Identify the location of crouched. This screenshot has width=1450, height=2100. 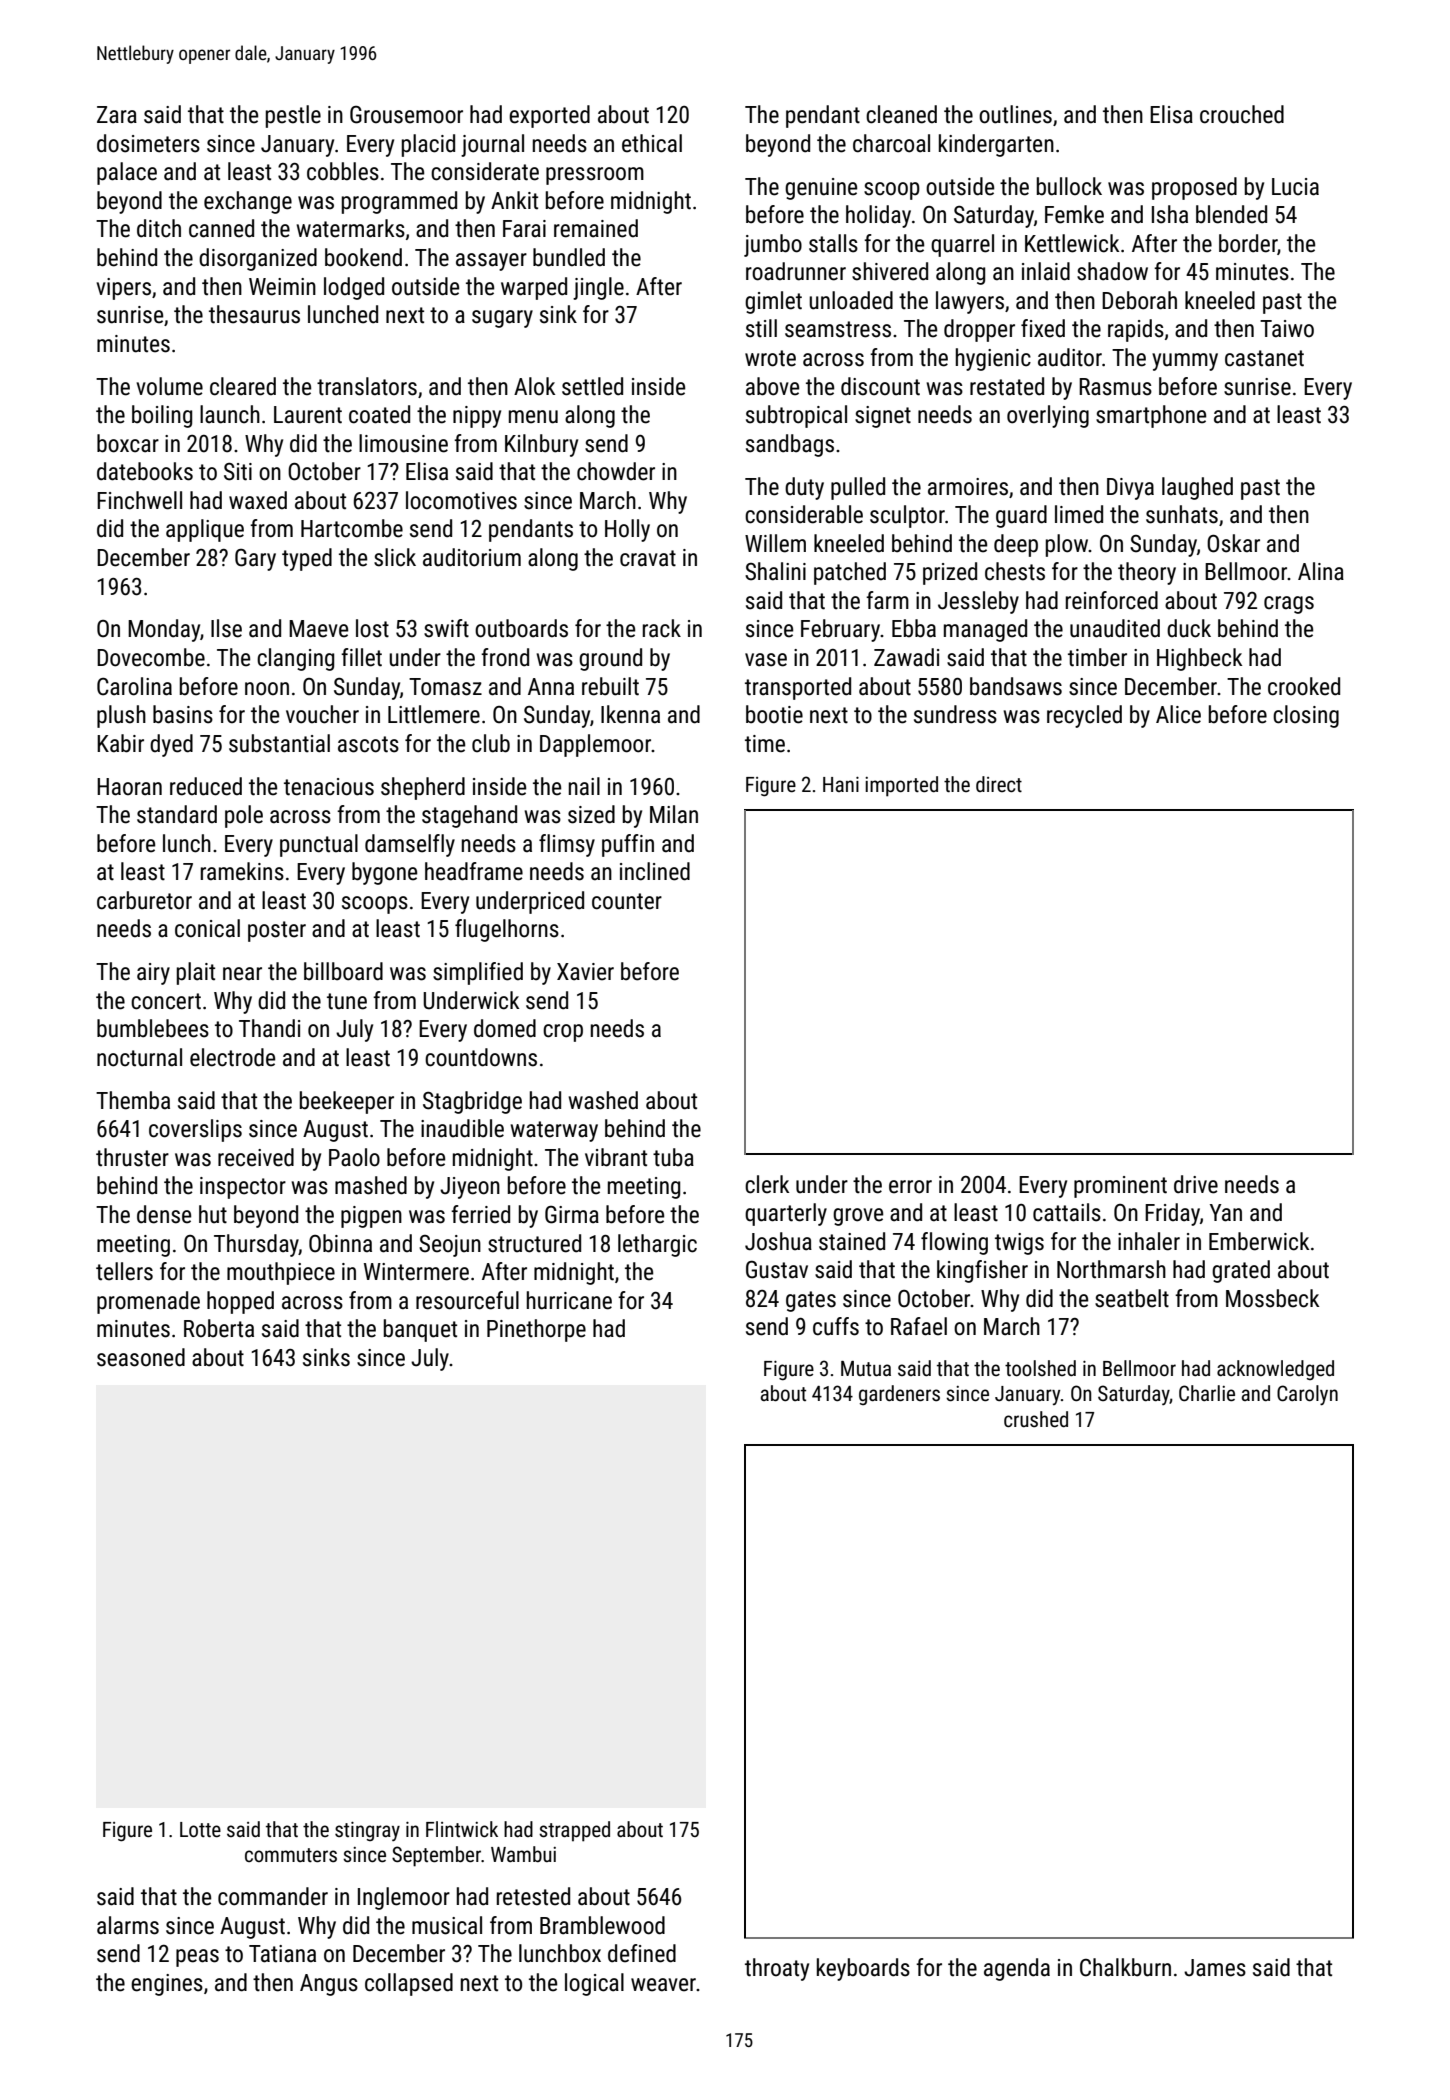
(1242, 114).
